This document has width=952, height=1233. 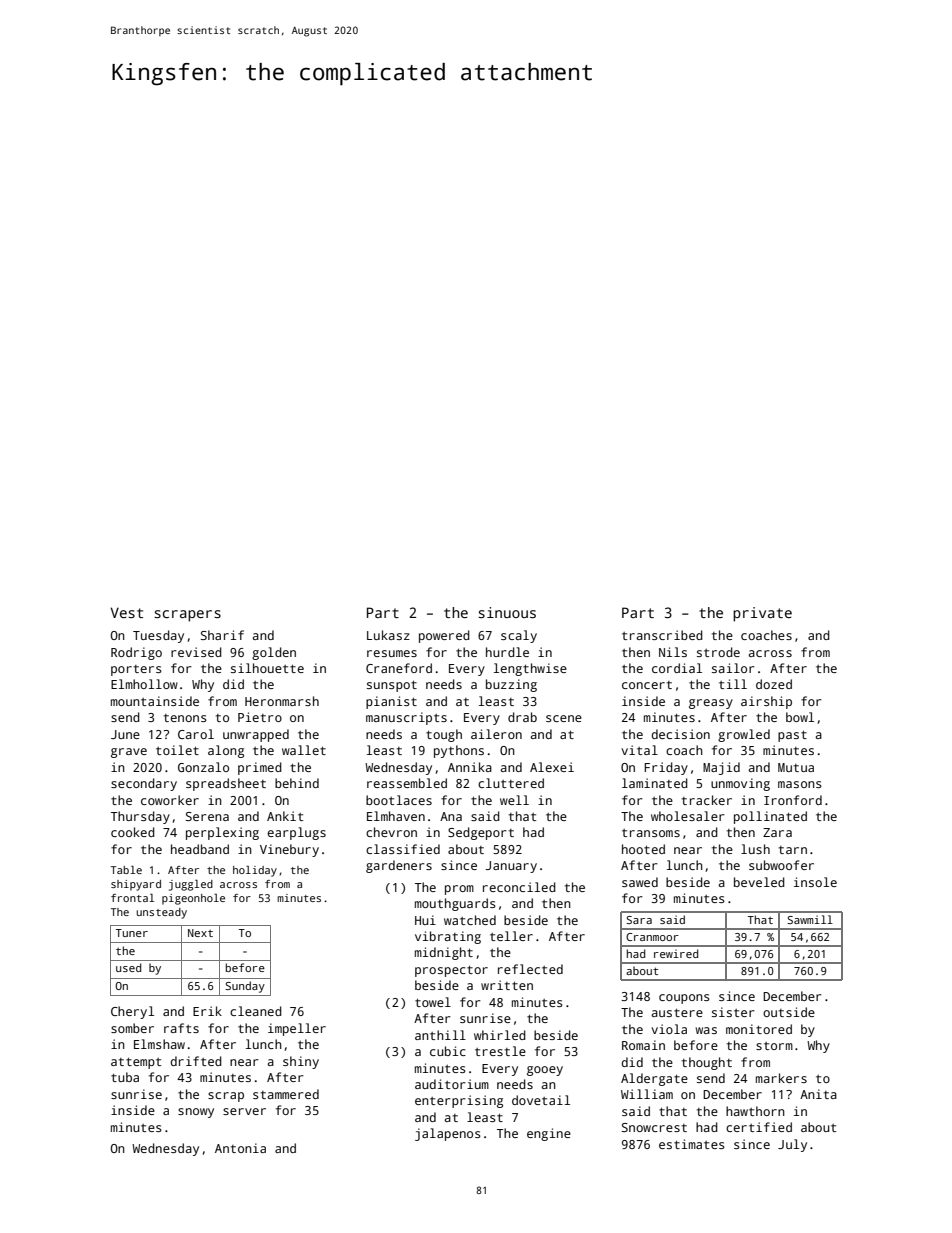 I want to click on shiny, so click(x=301, y=1062).
